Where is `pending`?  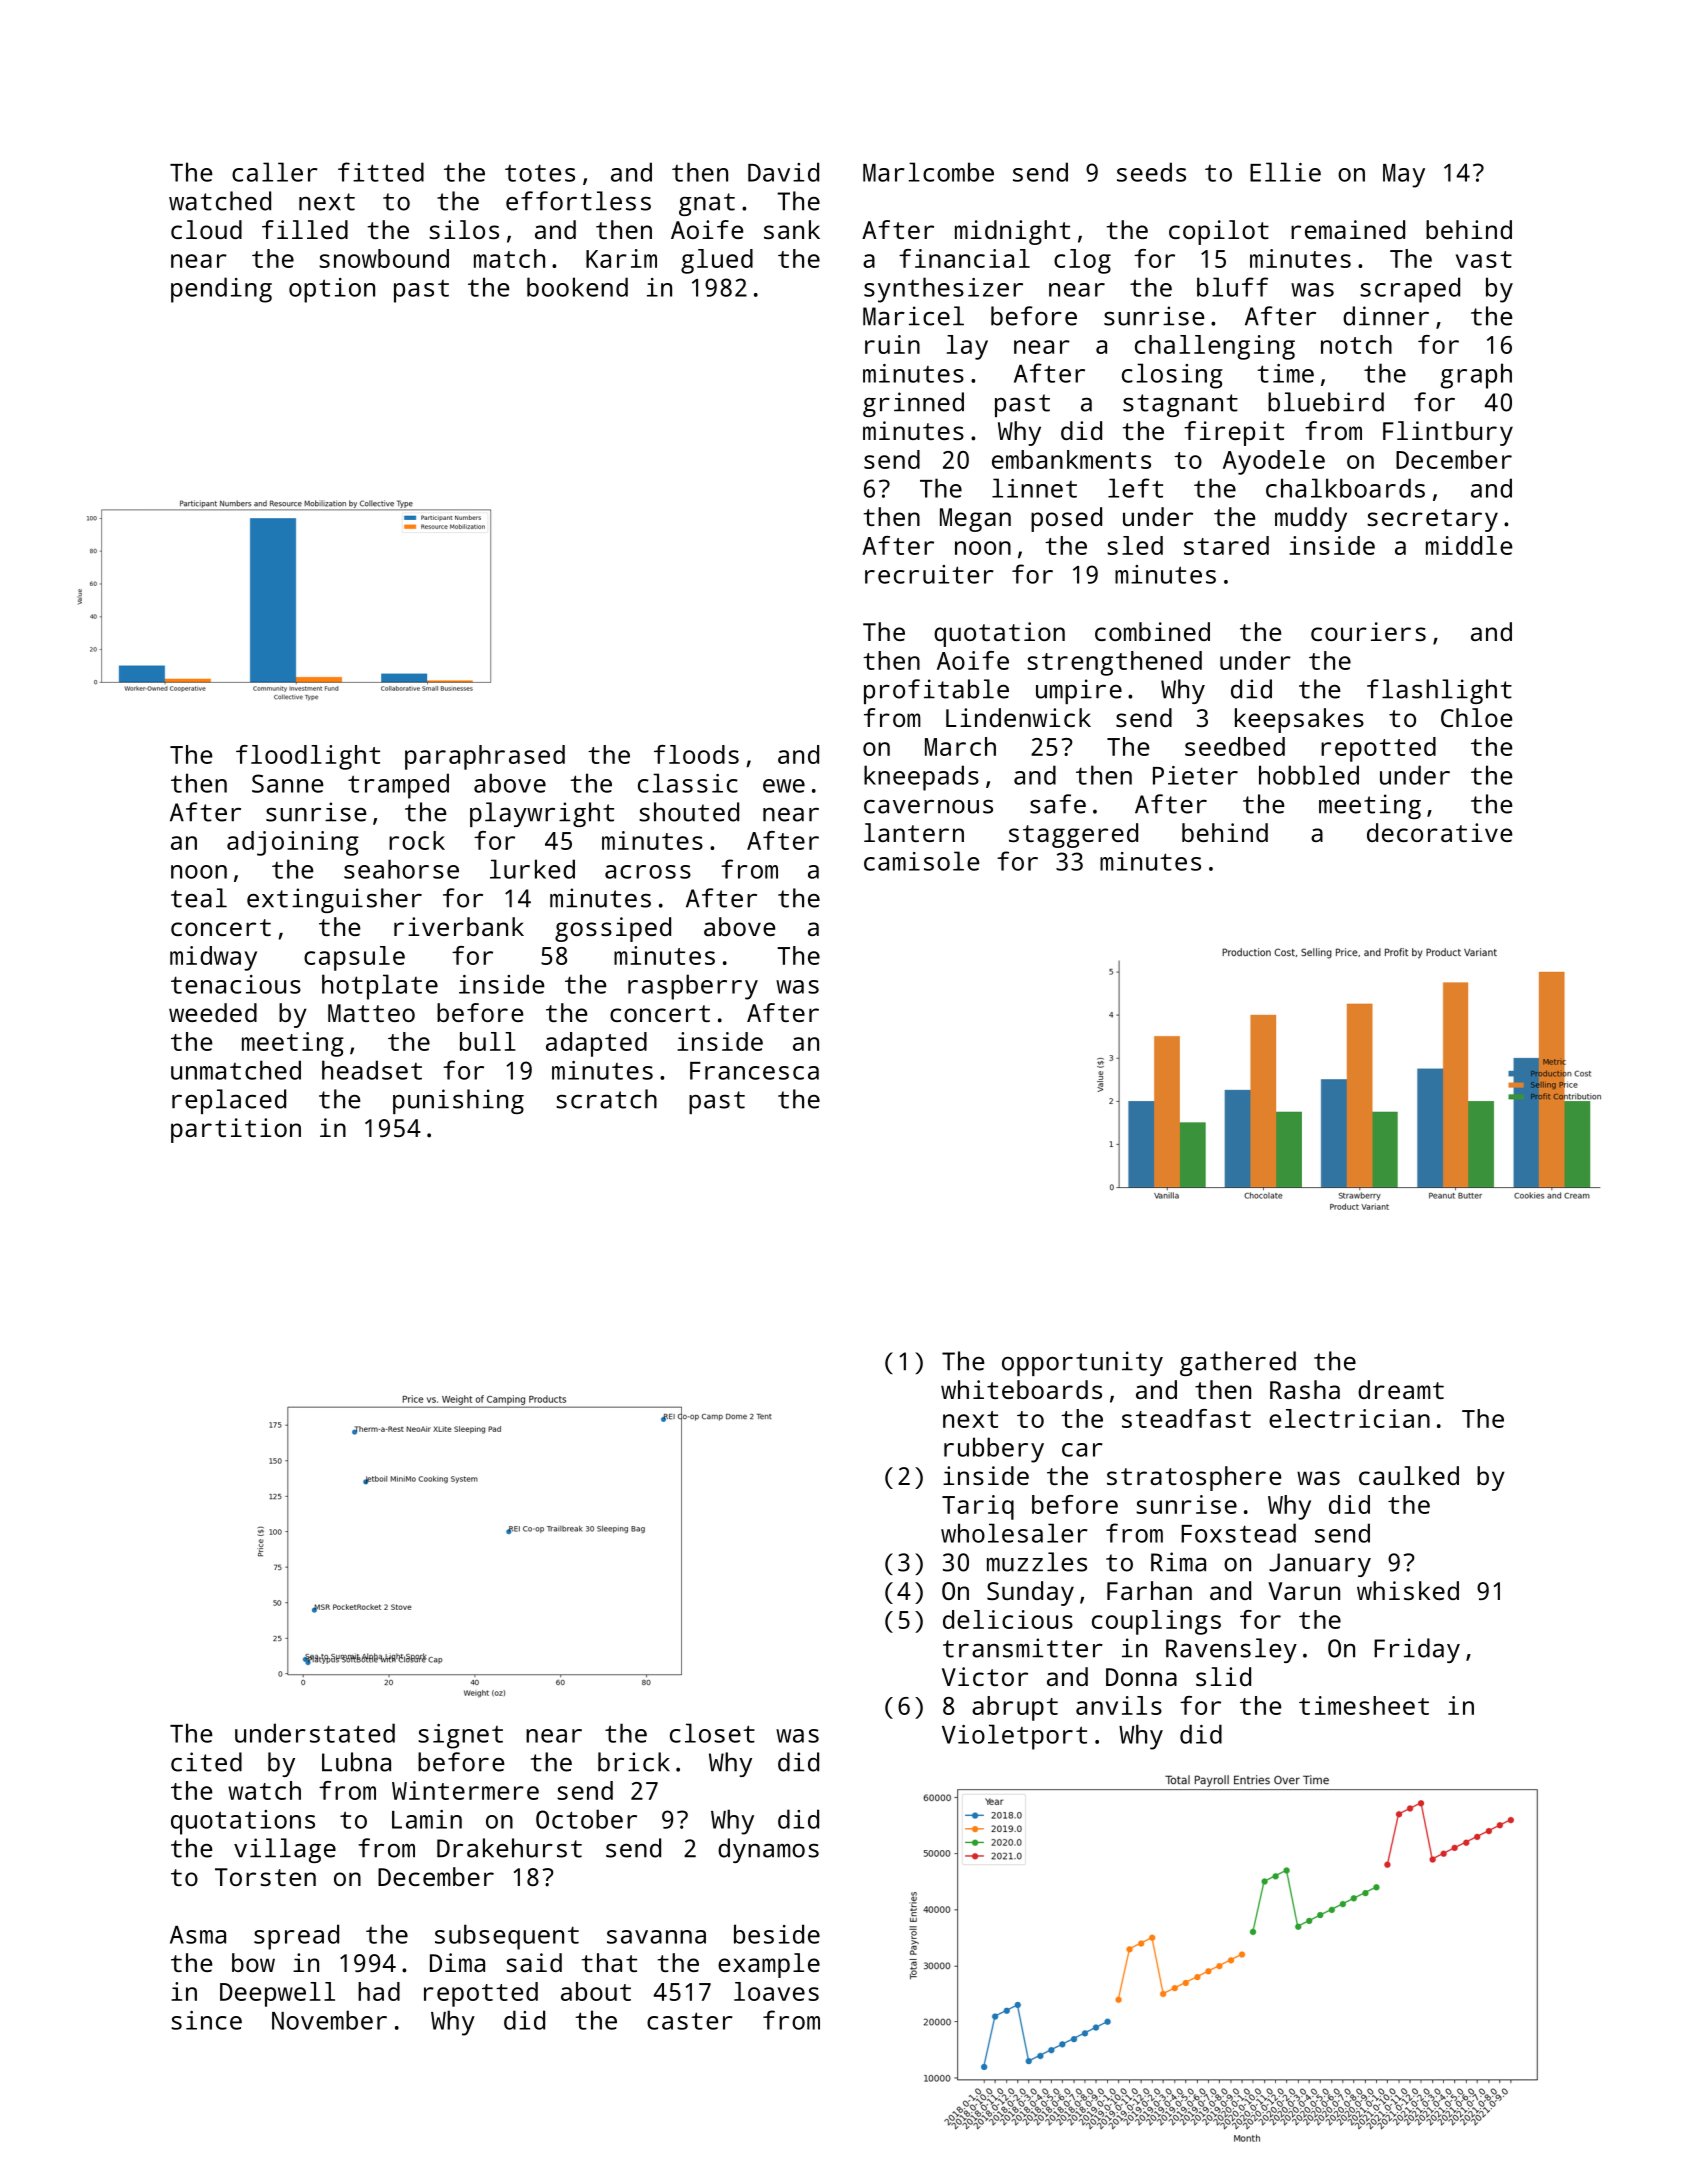
pending is located at coordinates (221, 290).
